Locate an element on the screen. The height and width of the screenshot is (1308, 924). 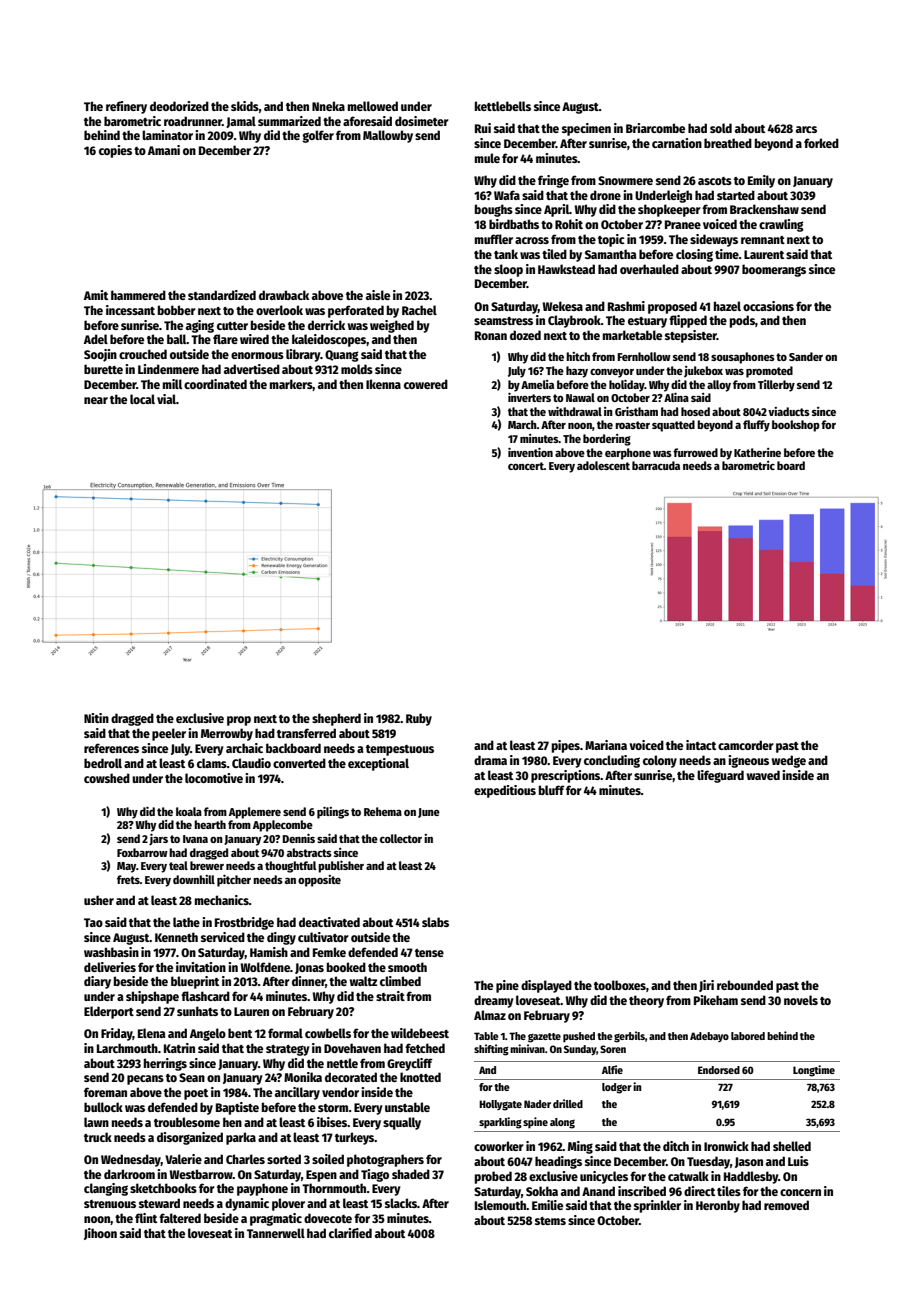
Angelo is located at coordinates (208, 1034).
